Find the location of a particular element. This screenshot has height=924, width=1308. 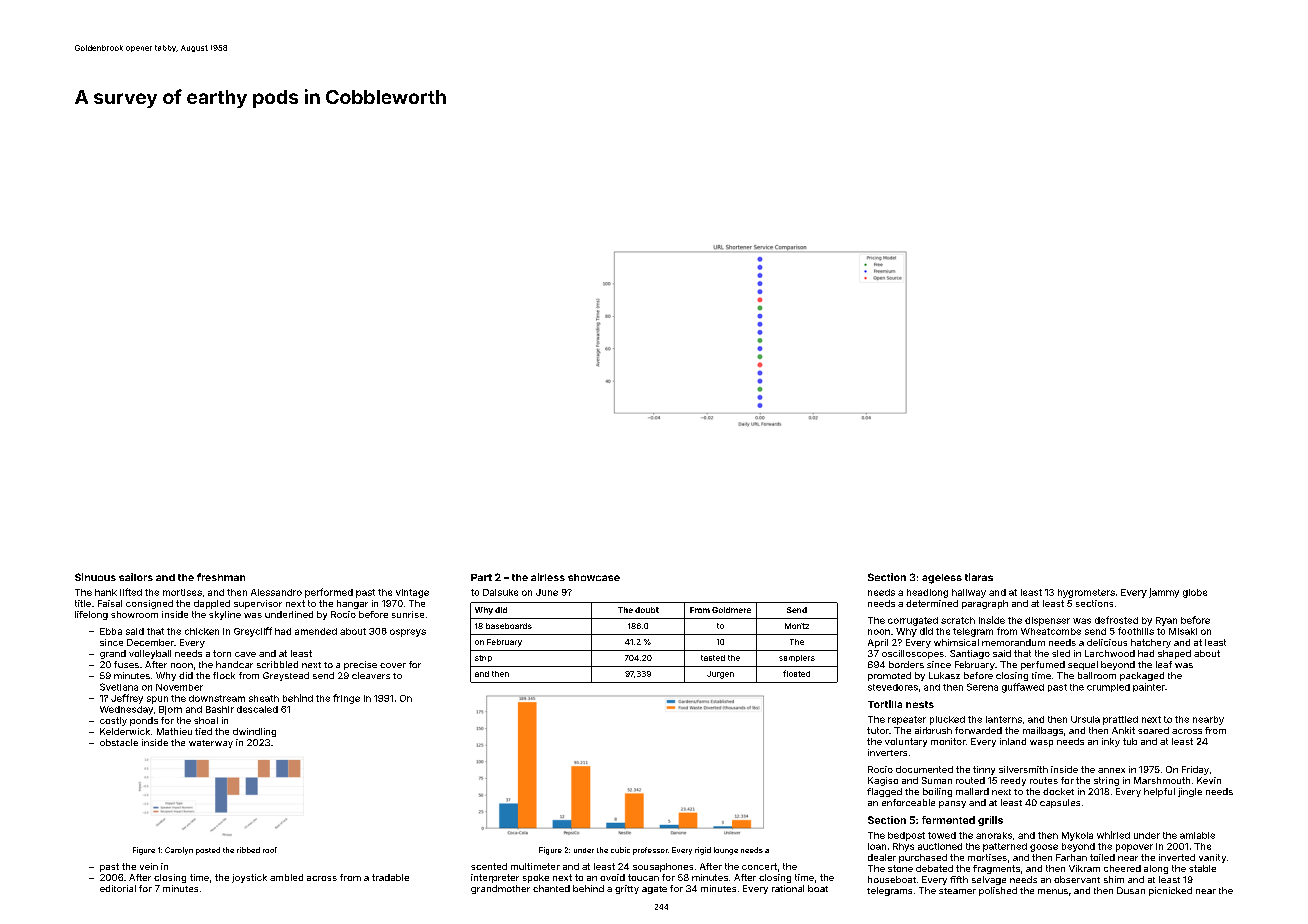

baseboards is located at coordinates (509, 626).
